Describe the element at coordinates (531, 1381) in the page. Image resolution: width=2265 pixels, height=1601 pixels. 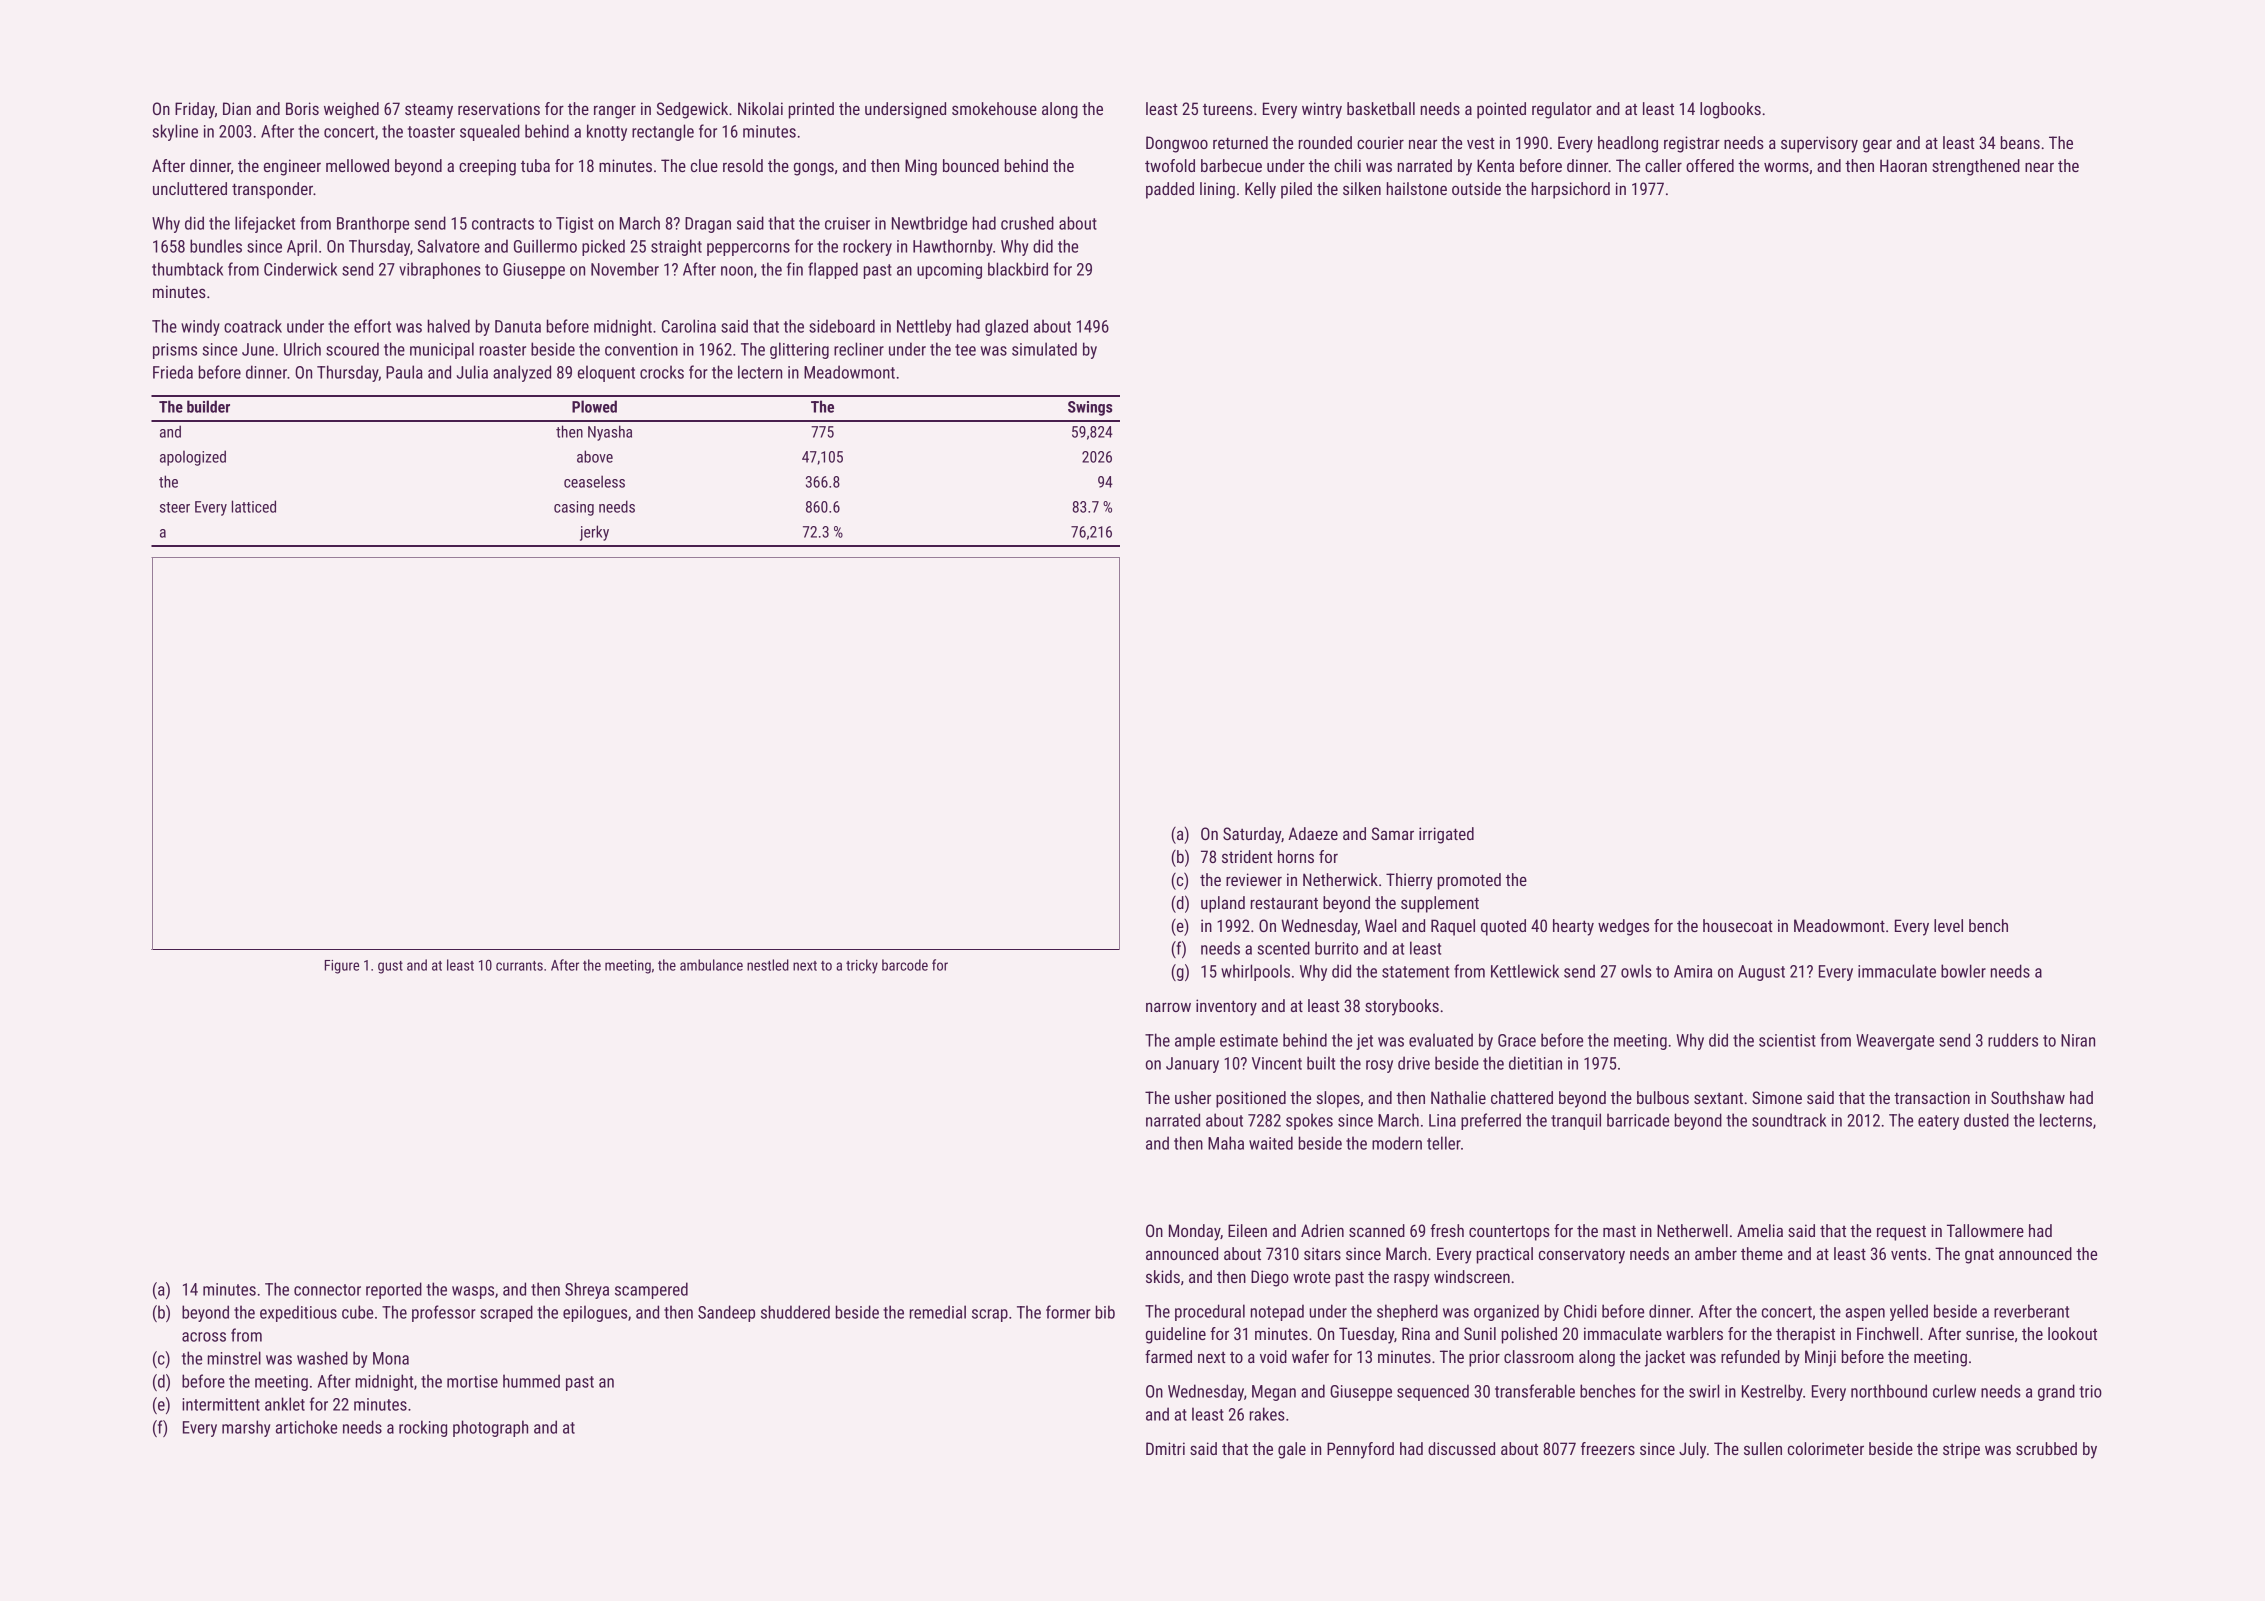
I see `hummed` at that location.
